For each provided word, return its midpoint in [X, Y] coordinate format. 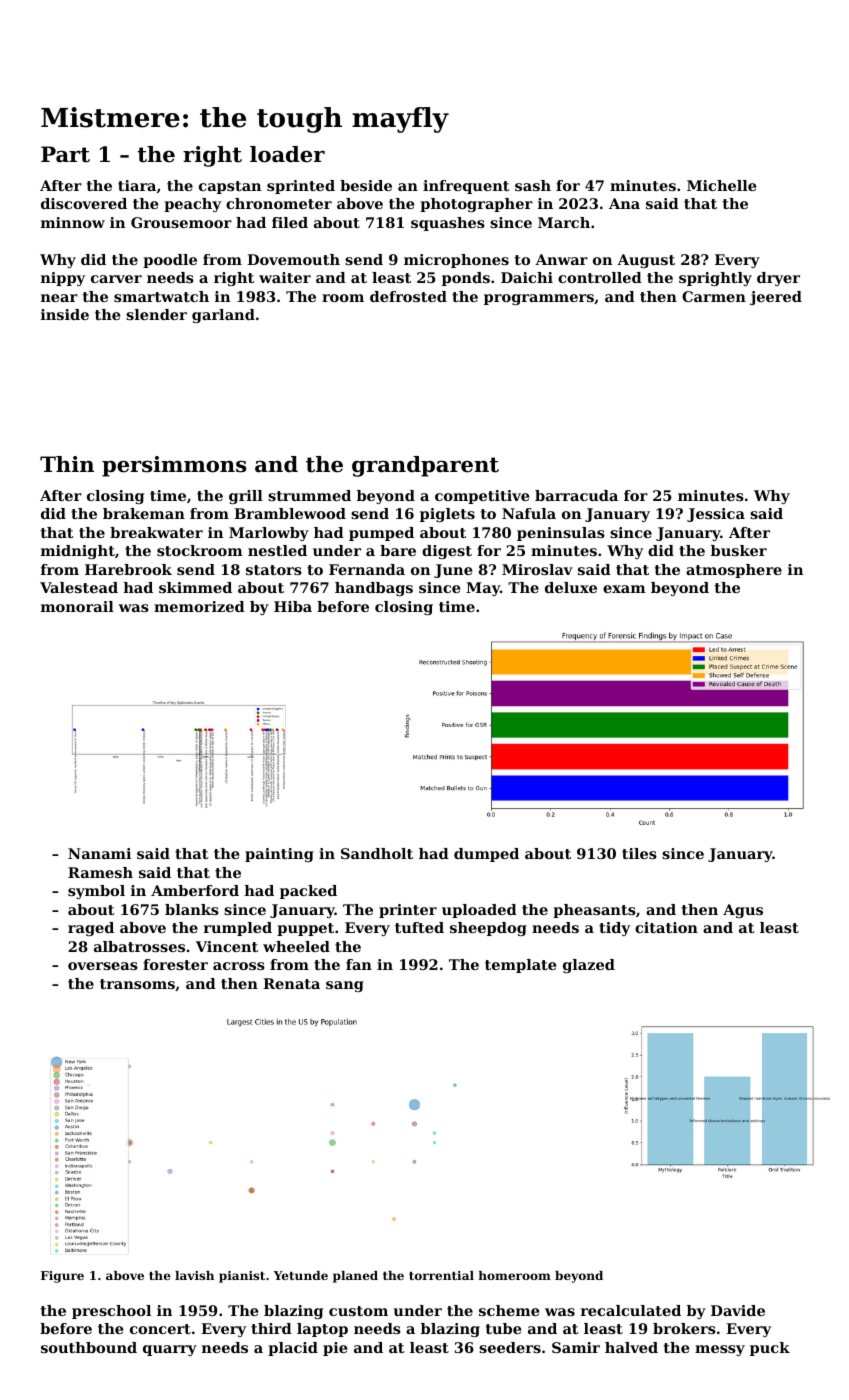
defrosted [408, 296]
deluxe [571, 587]
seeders [510, 1347]
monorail [77, 606]
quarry [170, 1350]
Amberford [195, 890]
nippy [63, 279]
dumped [486, 855]
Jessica [716, 515]
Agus [743, 911]
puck [770, 1349]
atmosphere [734, 571]
